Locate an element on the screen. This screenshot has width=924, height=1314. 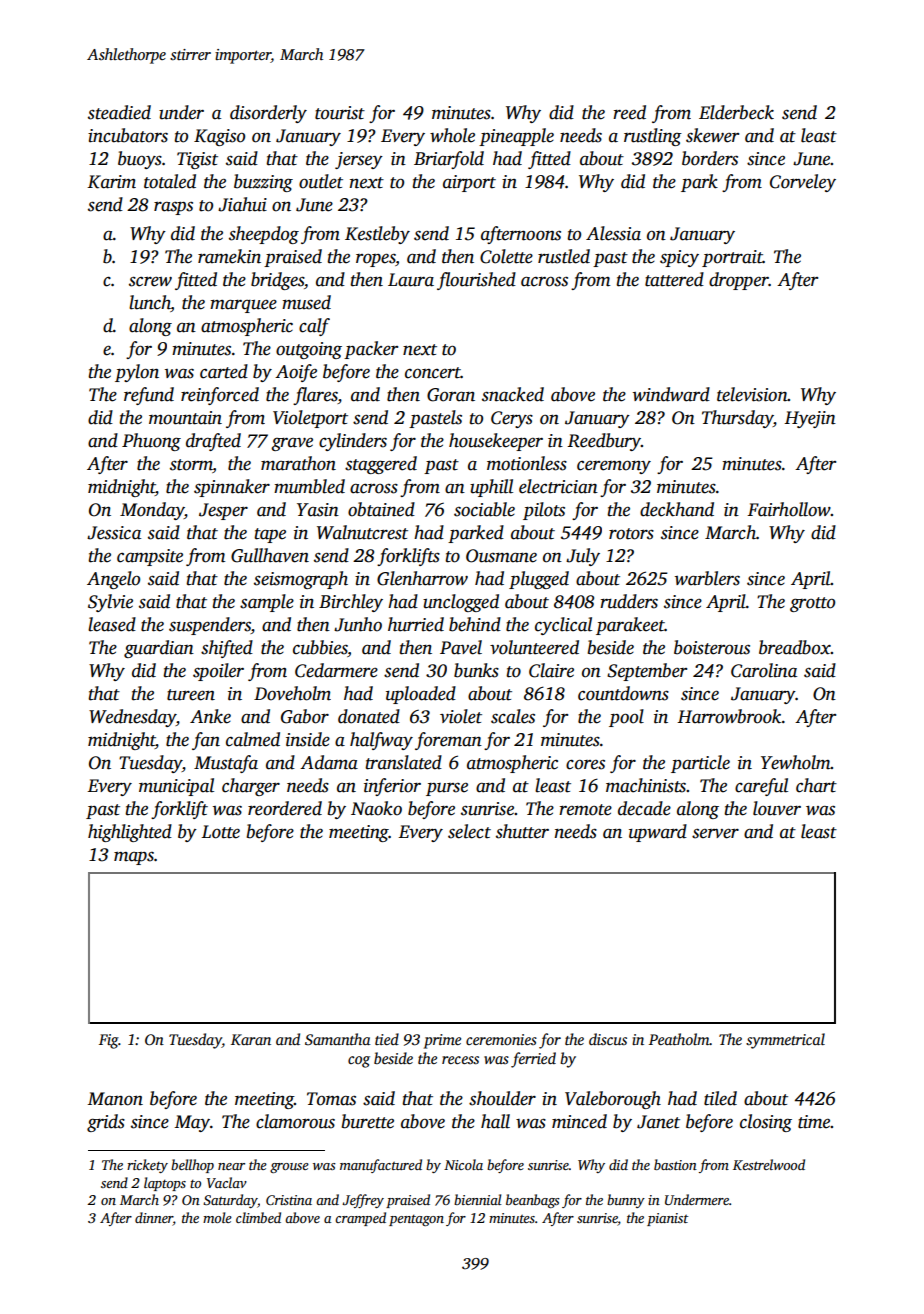
shutter is located at coordinates (522, 831).
